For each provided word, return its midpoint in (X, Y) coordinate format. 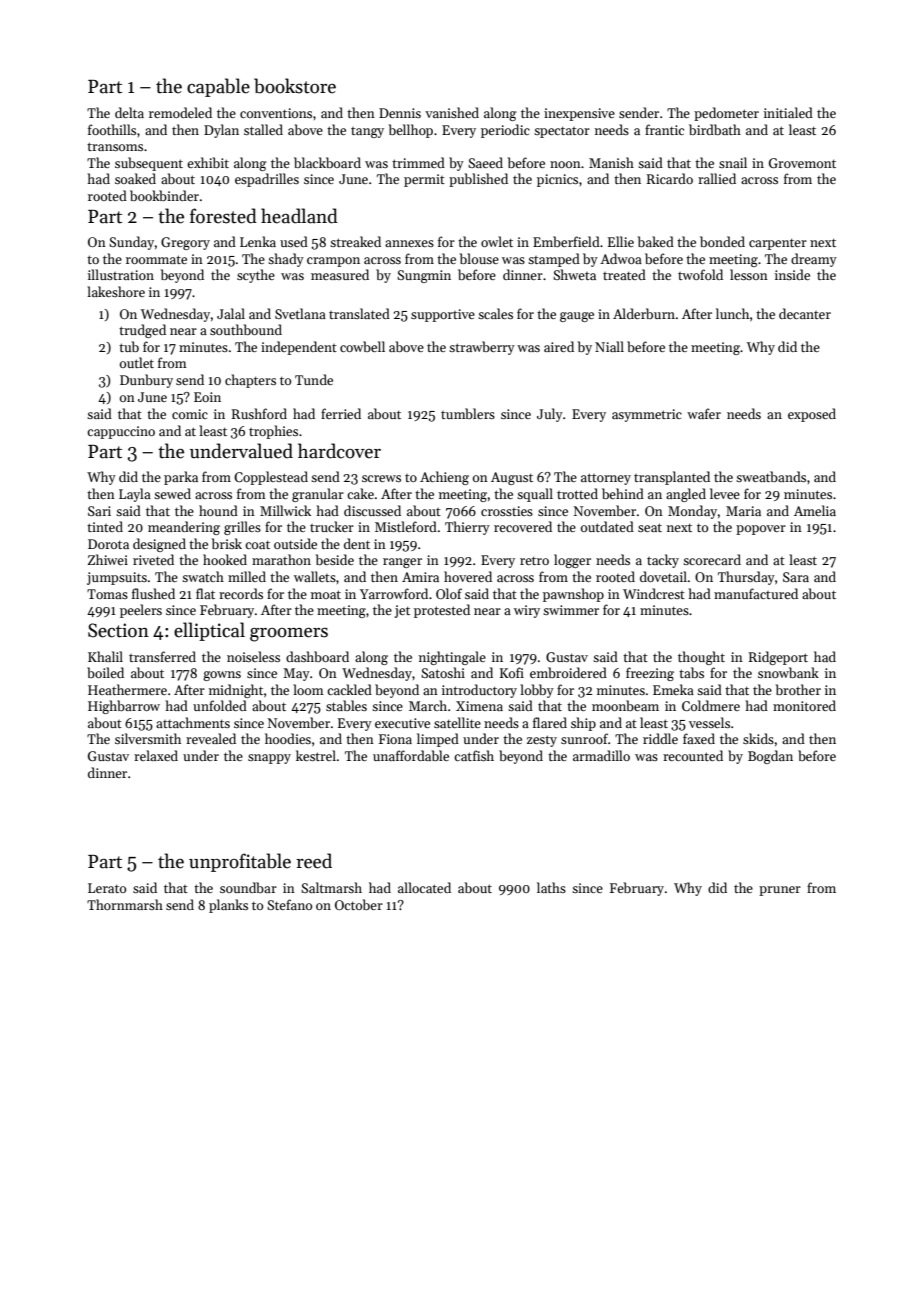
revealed (211, 738)
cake (360, 493)
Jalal (231, 313)
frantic (664, 129)
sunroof (584, 738)
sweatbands (771, 476)
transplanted (672, 478)
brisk (227, 543)
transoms (115, 146)
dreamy (814, 260)
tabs (691, 672)
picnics (557, 180)
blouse (479, 258)
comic (190, 414)
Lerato (107, 888)
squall (535, 495)
